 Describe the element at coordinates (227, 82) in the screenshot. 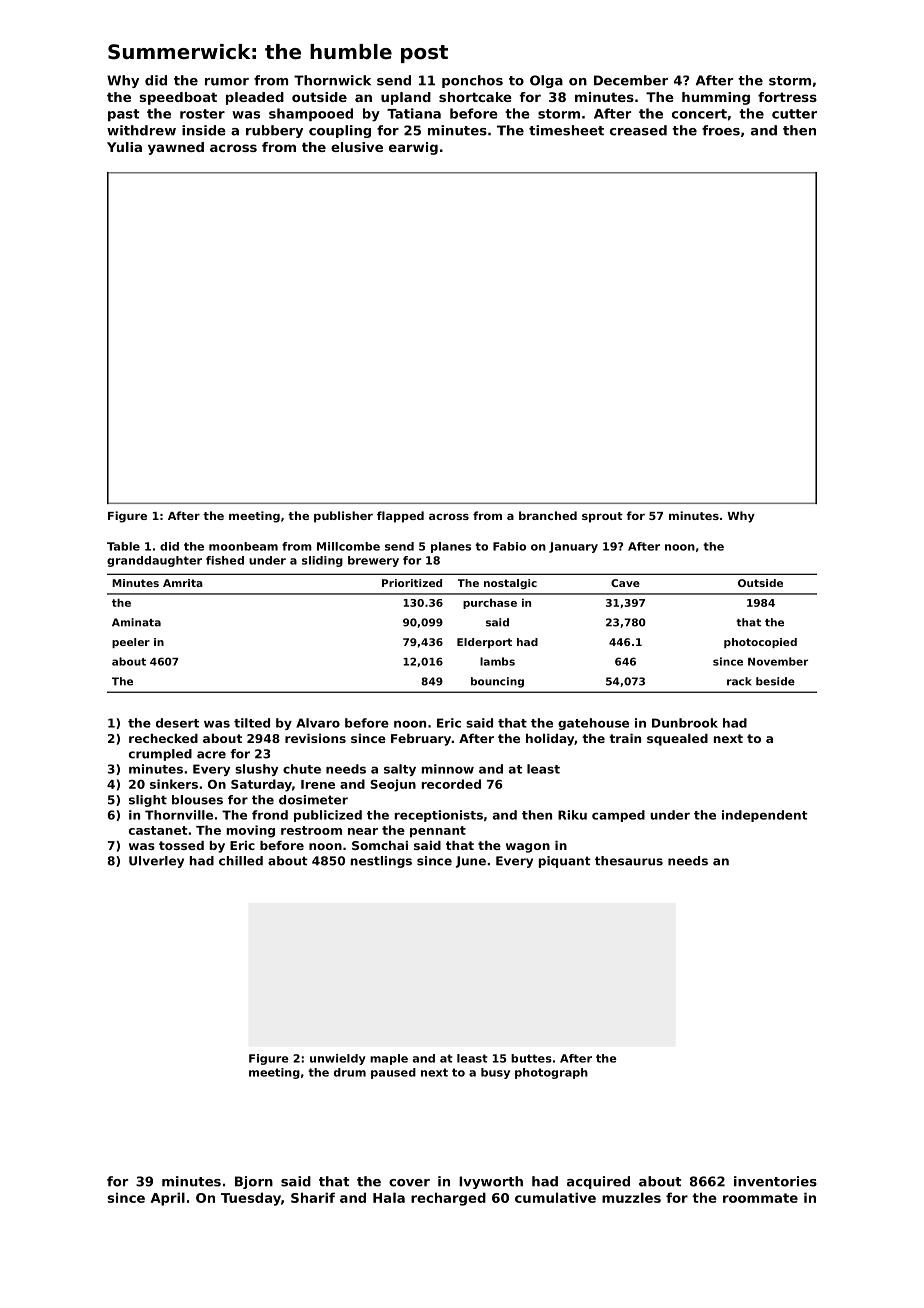

I see `rumor` at that location.
